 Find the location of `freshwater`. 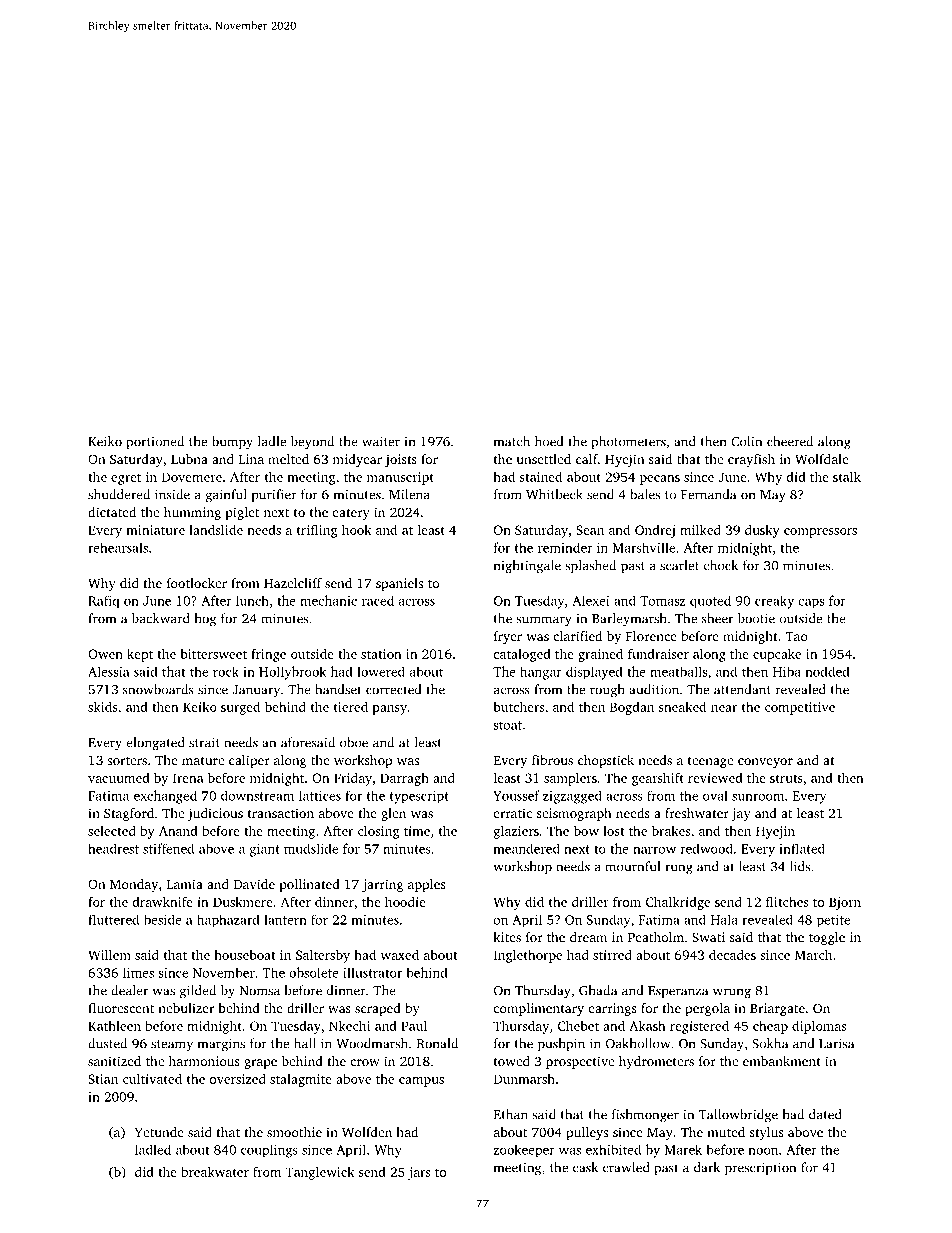

freshwater is located at coordinates (697, 813).
